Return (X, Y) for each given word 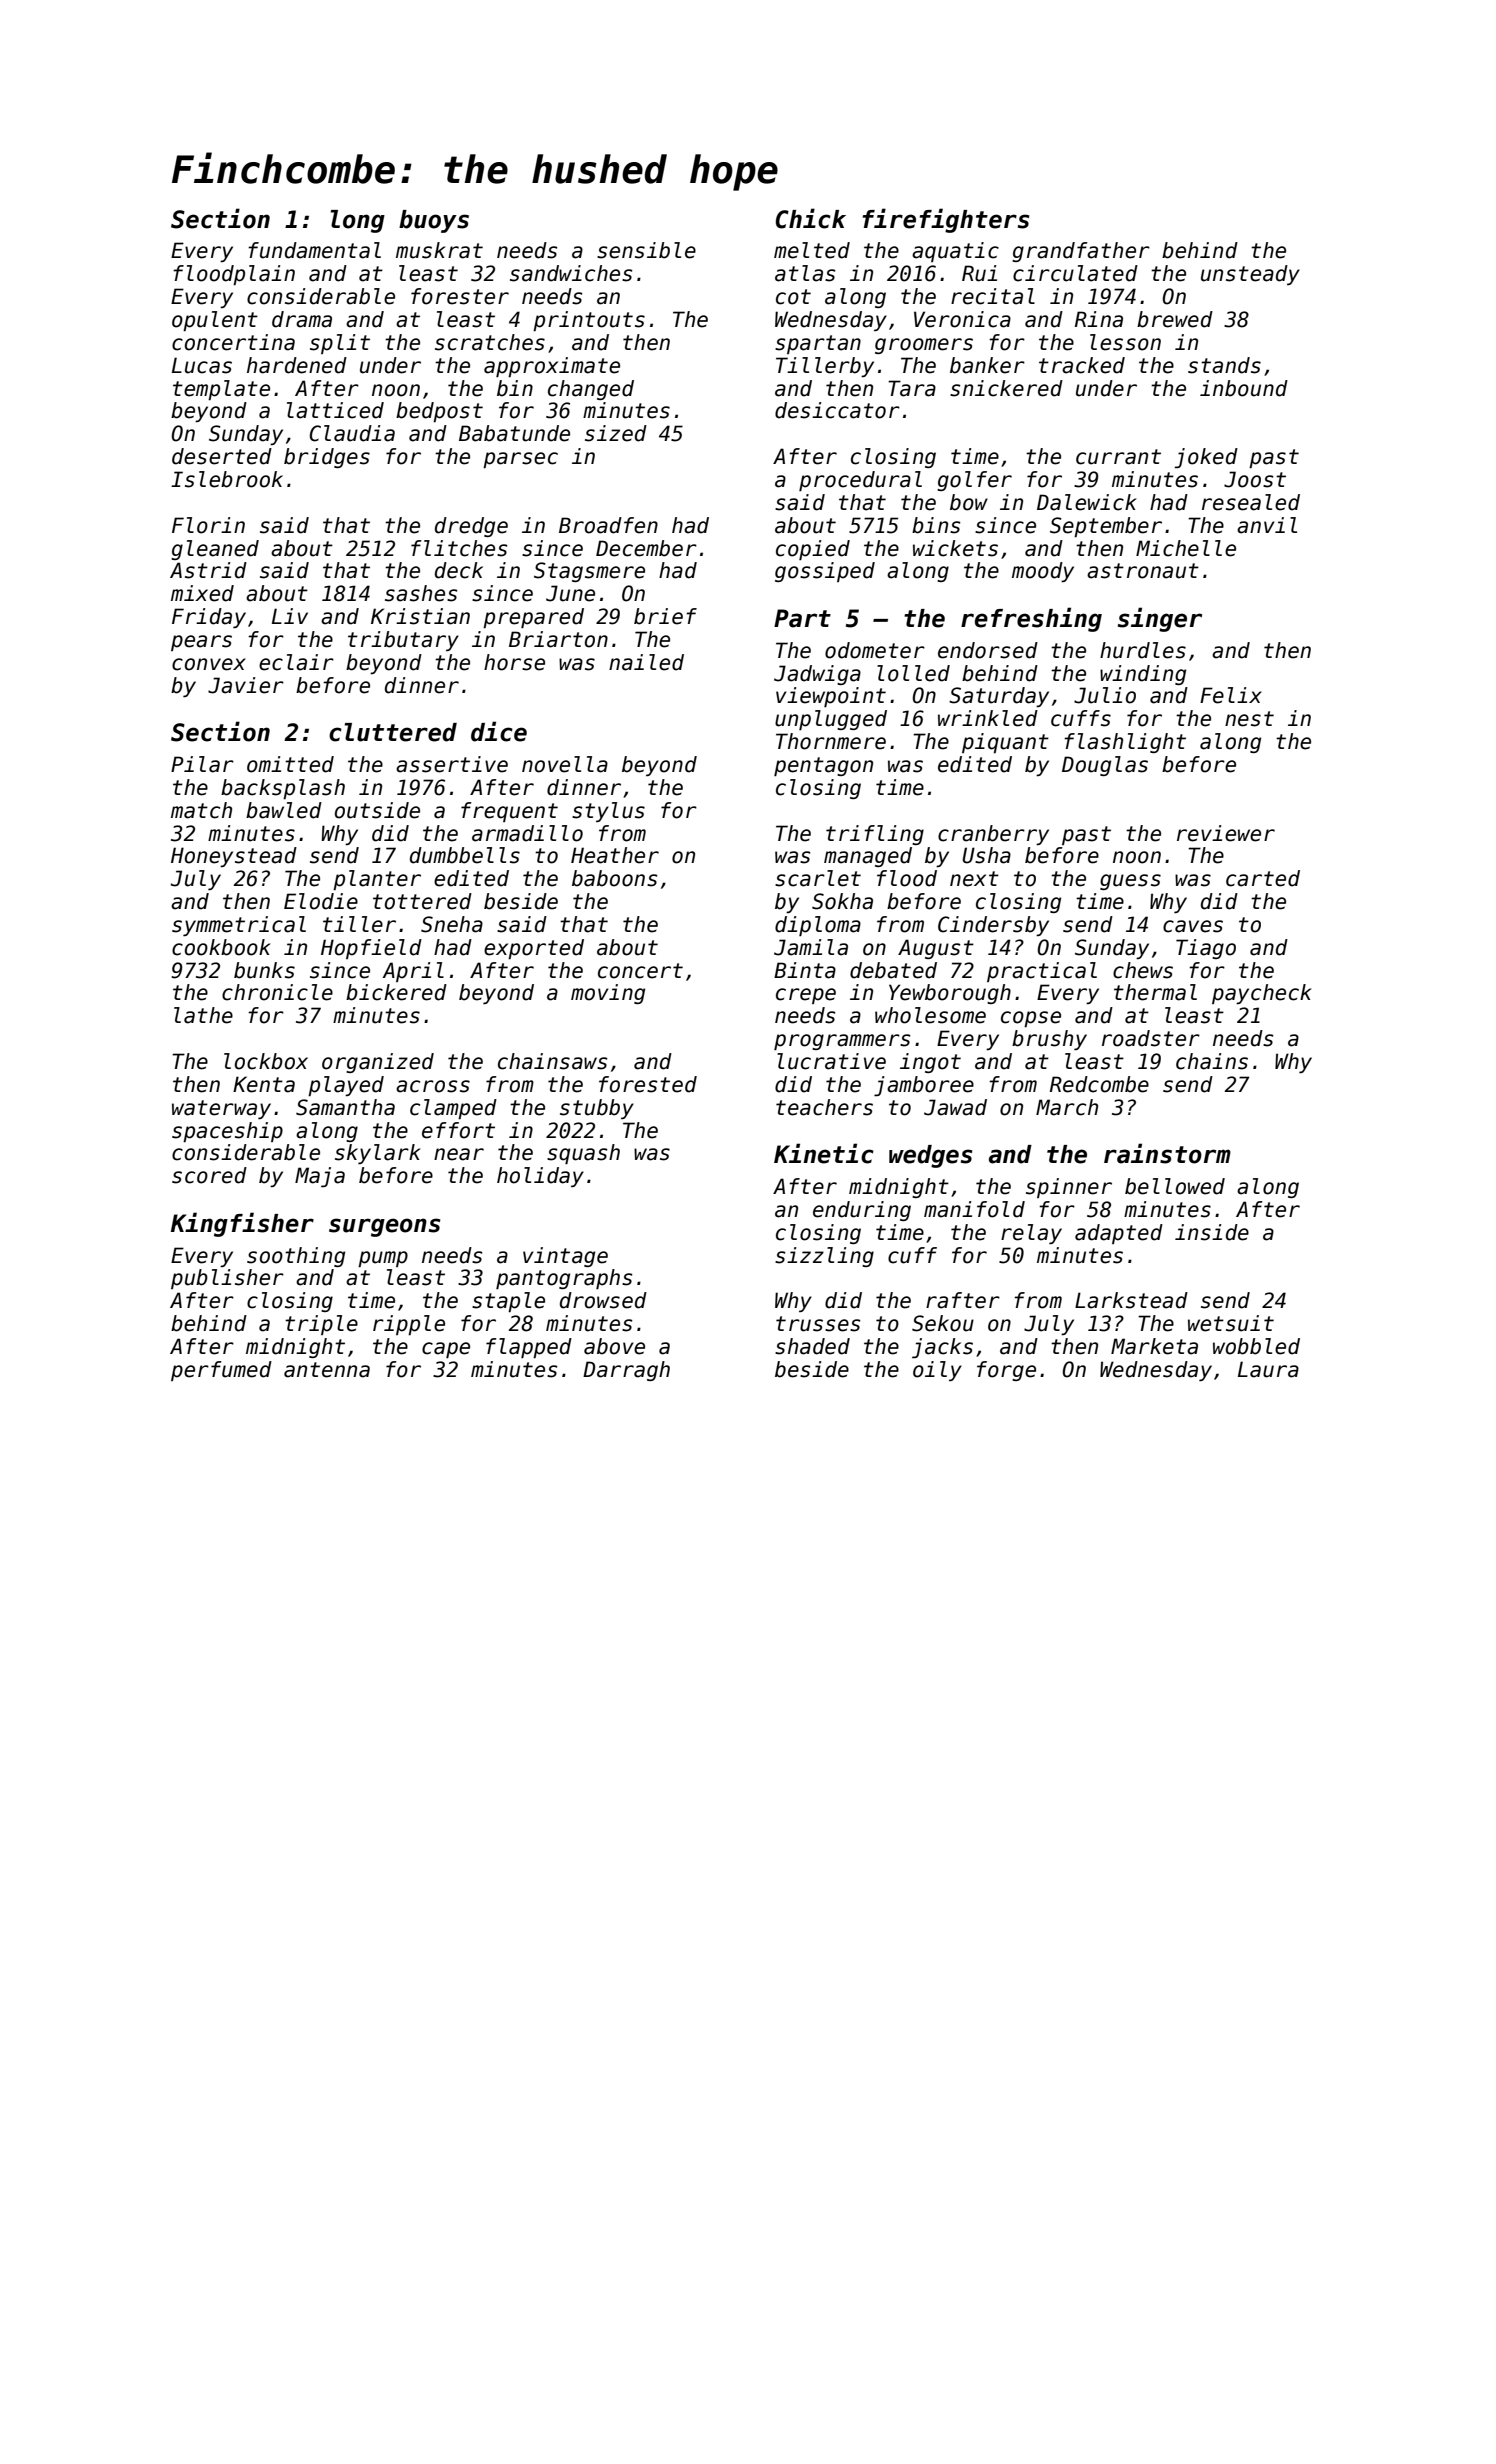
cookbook (221, 947)
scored (209, 1175)
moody (1043, 572)
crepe (806, 996)
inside (1212, 1232)
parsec (520, 460)
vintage (565, 1257)
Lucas (202, 365)
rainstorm (1167, 1153)
